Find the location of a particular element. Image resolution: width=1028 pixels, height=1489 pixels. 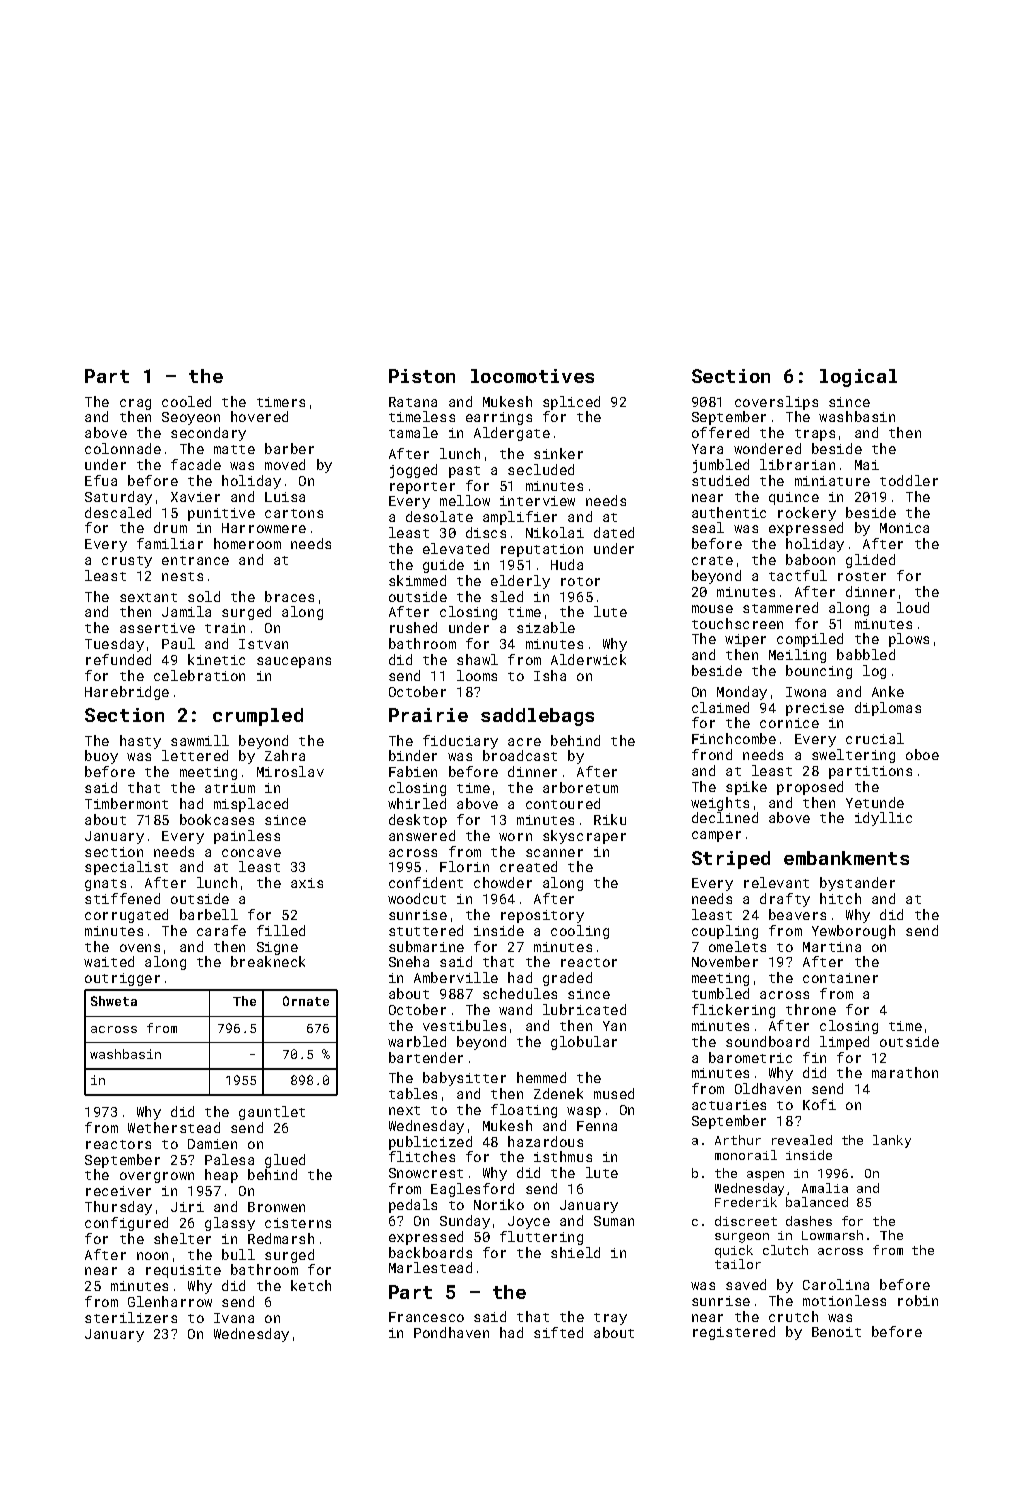

Shweta is located at coordinates (114, 1001).
